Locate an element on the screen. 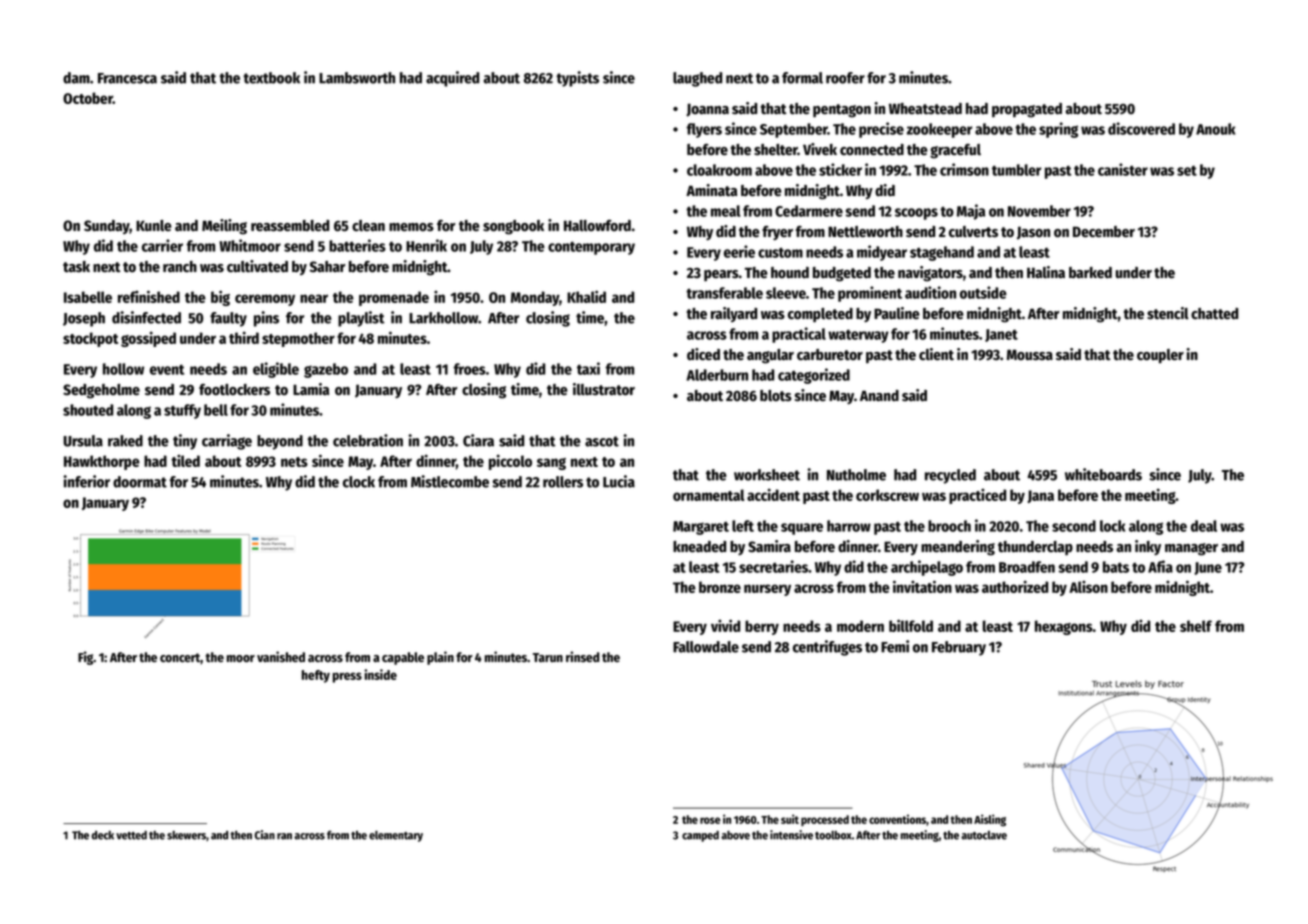 Image resolution: width=1308 pixels, height=924 pixels. shelf is located at coordinates (1196, 626).
